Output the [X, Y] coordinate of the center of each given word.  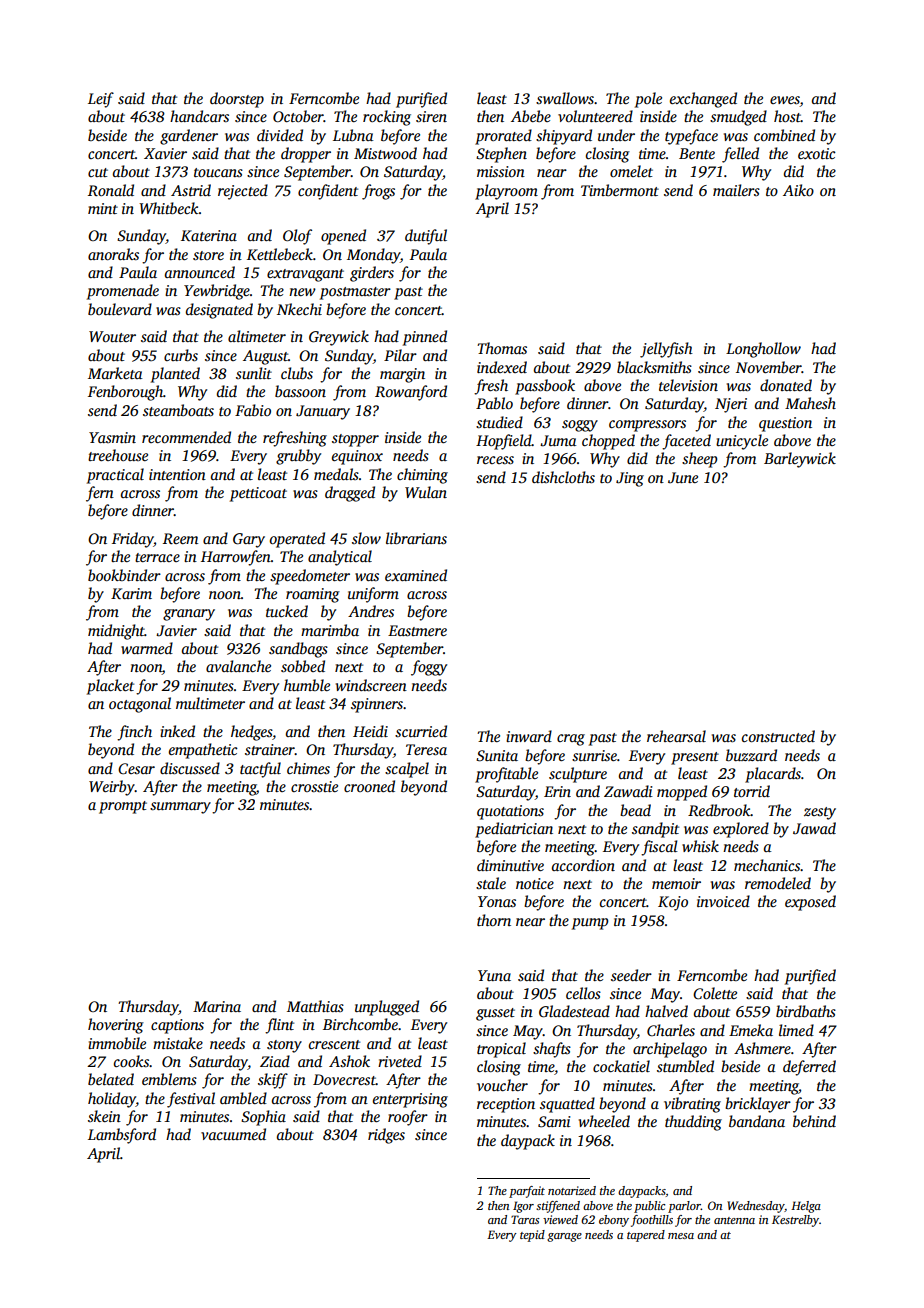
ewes [785, 101]
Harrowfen [236, 558]
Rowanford [411, 393]
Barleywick [800, 460]
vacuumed [233, 1134]
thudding [693, 1123]
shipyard [564, 137]
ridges [386, 1136]
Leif [101, 100]
